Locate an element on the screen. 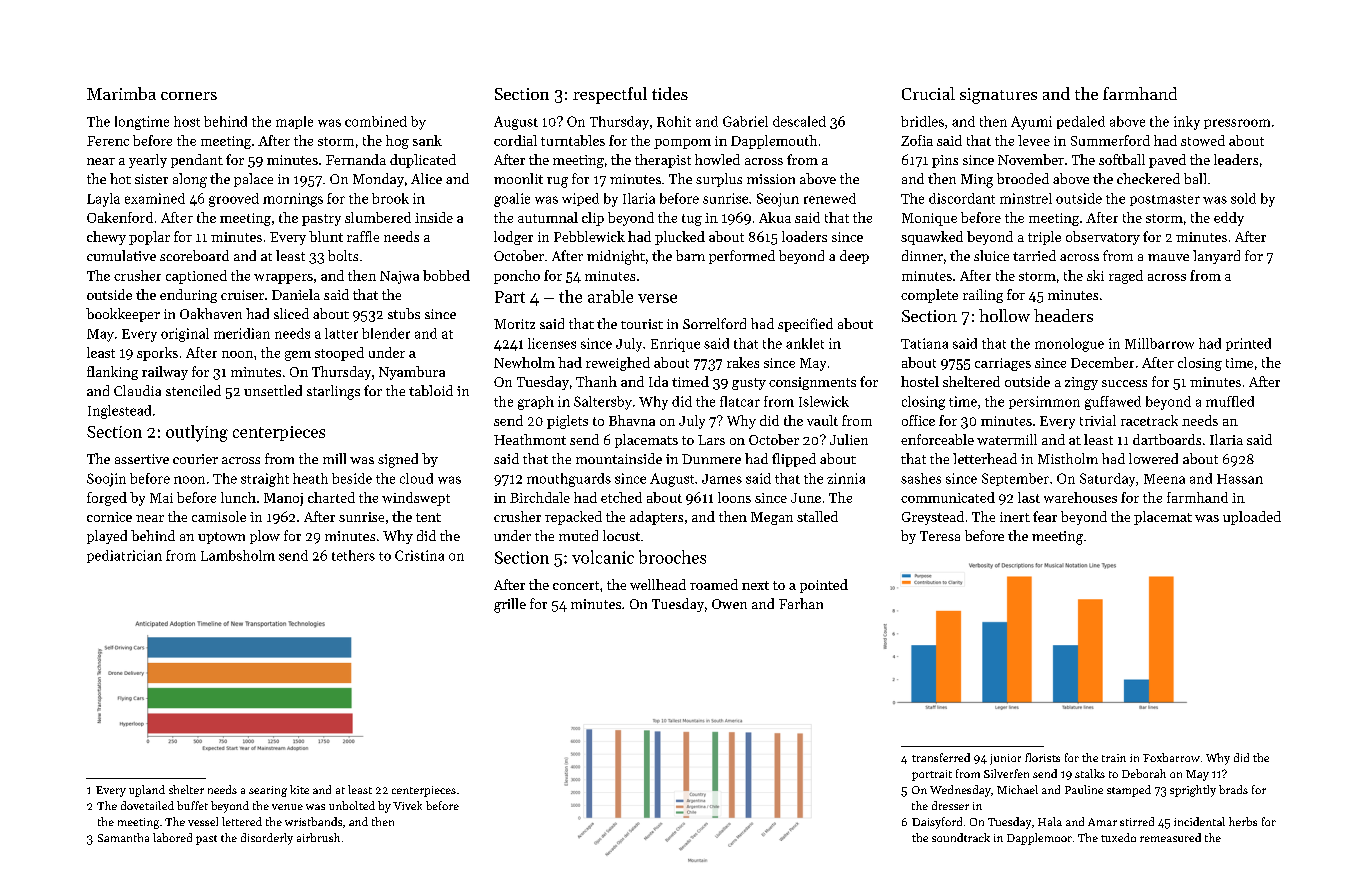 This screenshot has width=1372, height=887. Foxbarrow is located at coordinates (1171, 757).
